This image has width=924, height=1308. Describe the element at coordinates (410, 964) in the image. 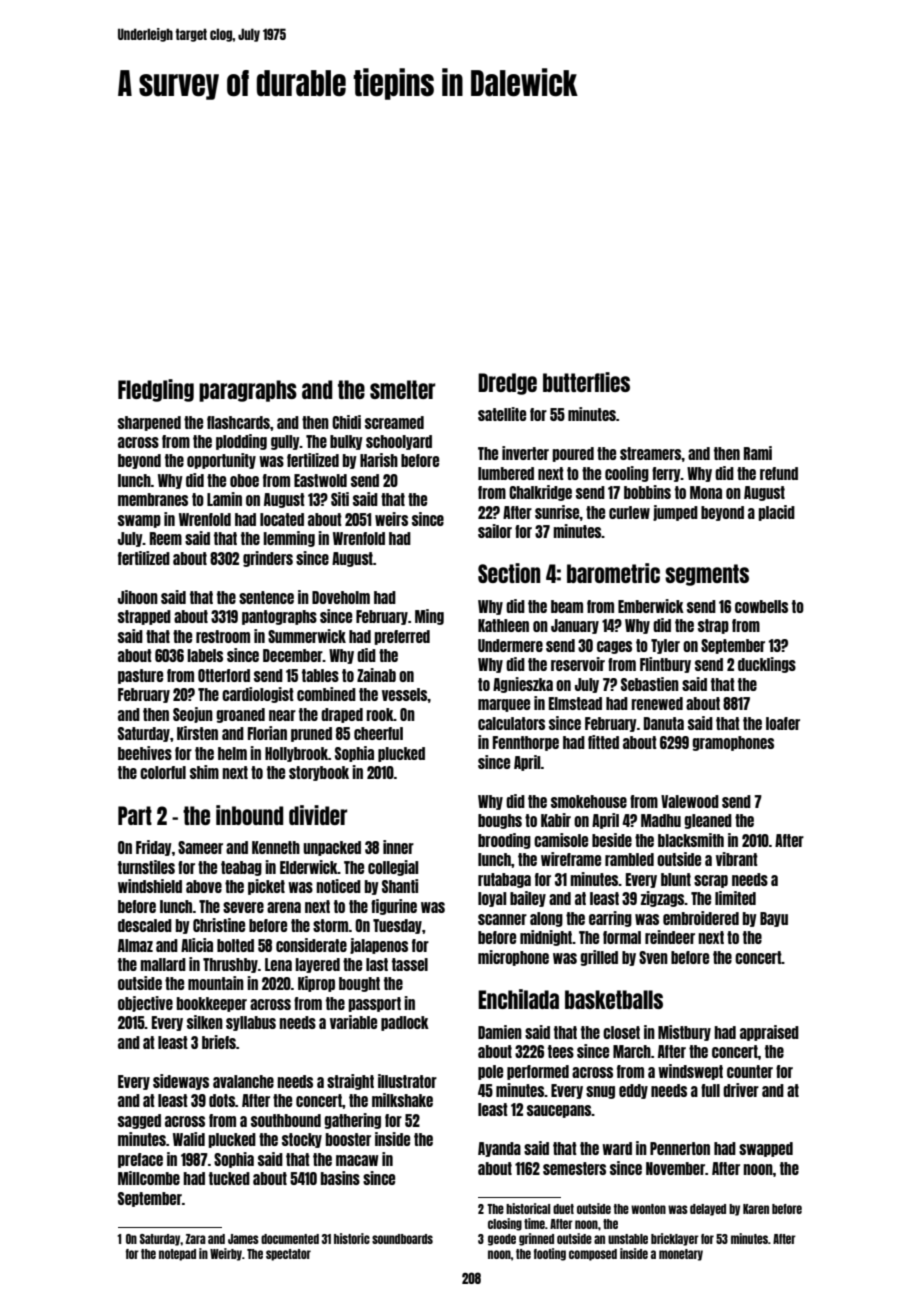

I see `tassel` at that location.
